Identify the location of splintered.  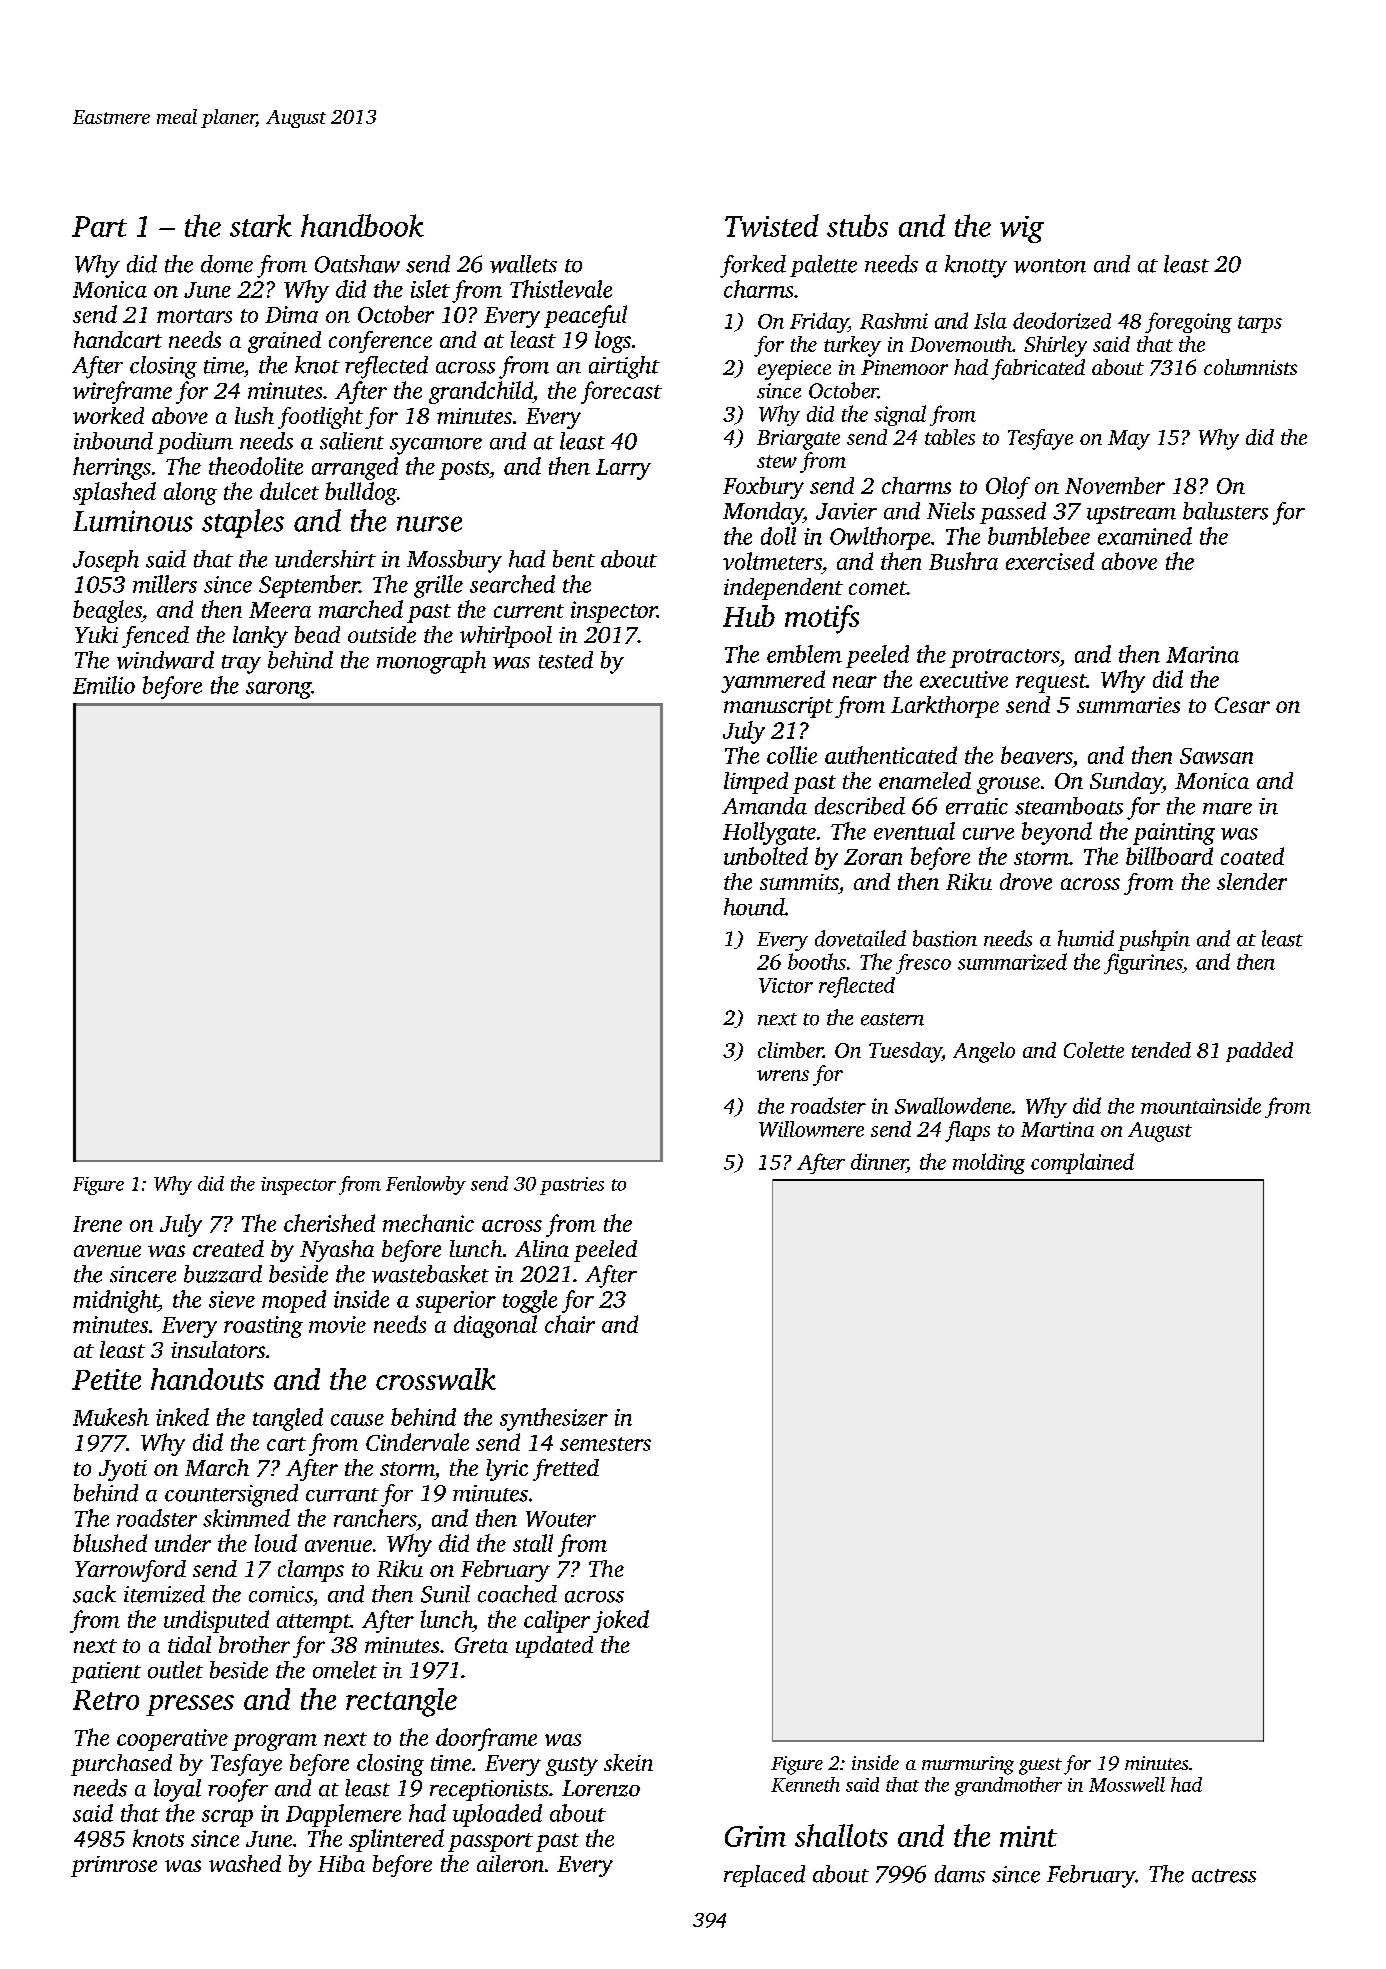
(396, 1840).
